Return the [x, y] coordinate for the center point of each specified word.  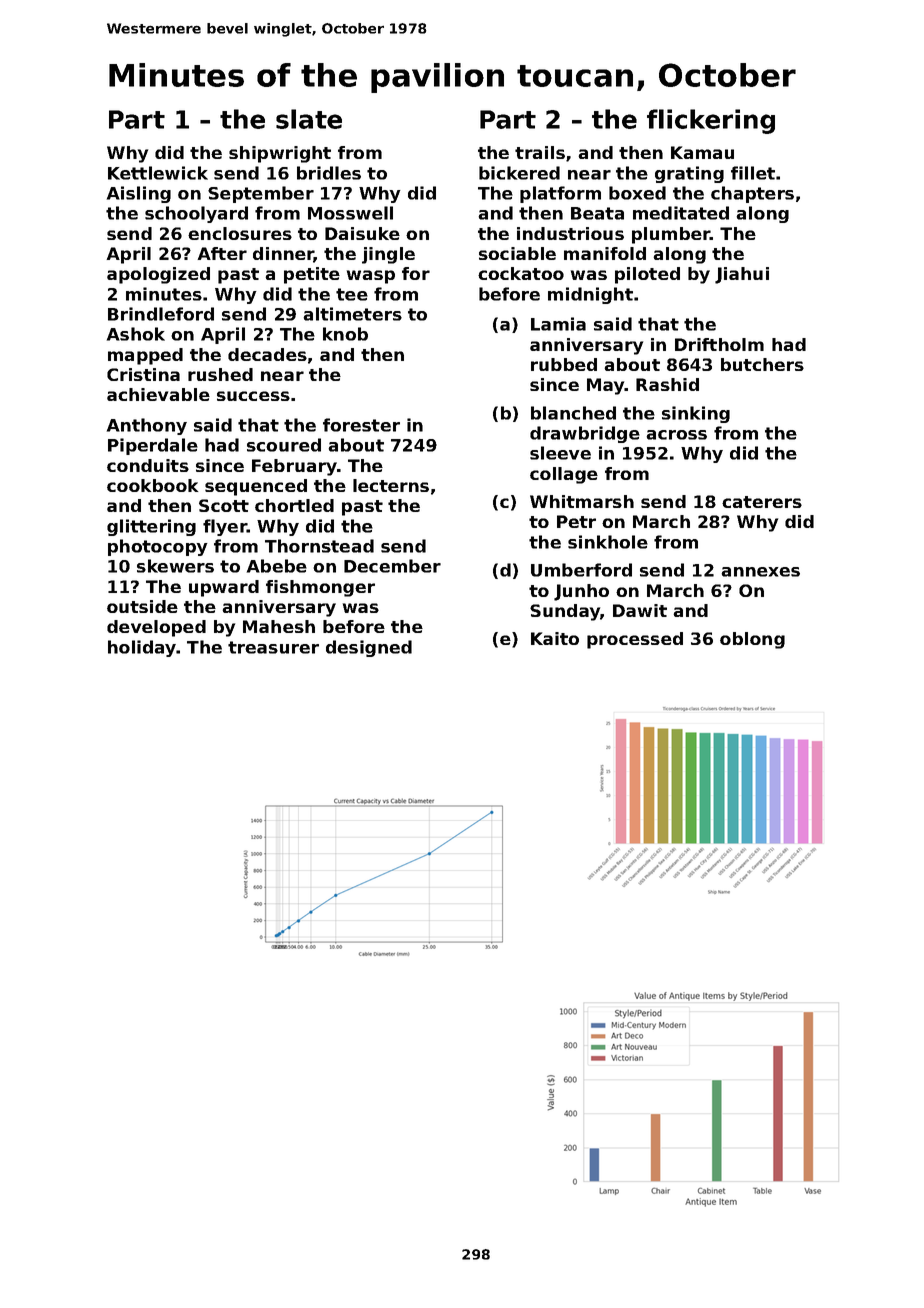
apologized [158, 275]
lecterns [391, 485]
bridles [329, 173]
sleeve [560, 453]
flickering [711, 121]
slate [309, 119]
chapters [752, 194]
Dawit [640, 610]
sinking [696, 414]
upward [224, 588]
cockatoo [521, 273]
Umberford [581, 570]
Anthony [147, 426]
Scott [224, 505]
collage [564, 475]
